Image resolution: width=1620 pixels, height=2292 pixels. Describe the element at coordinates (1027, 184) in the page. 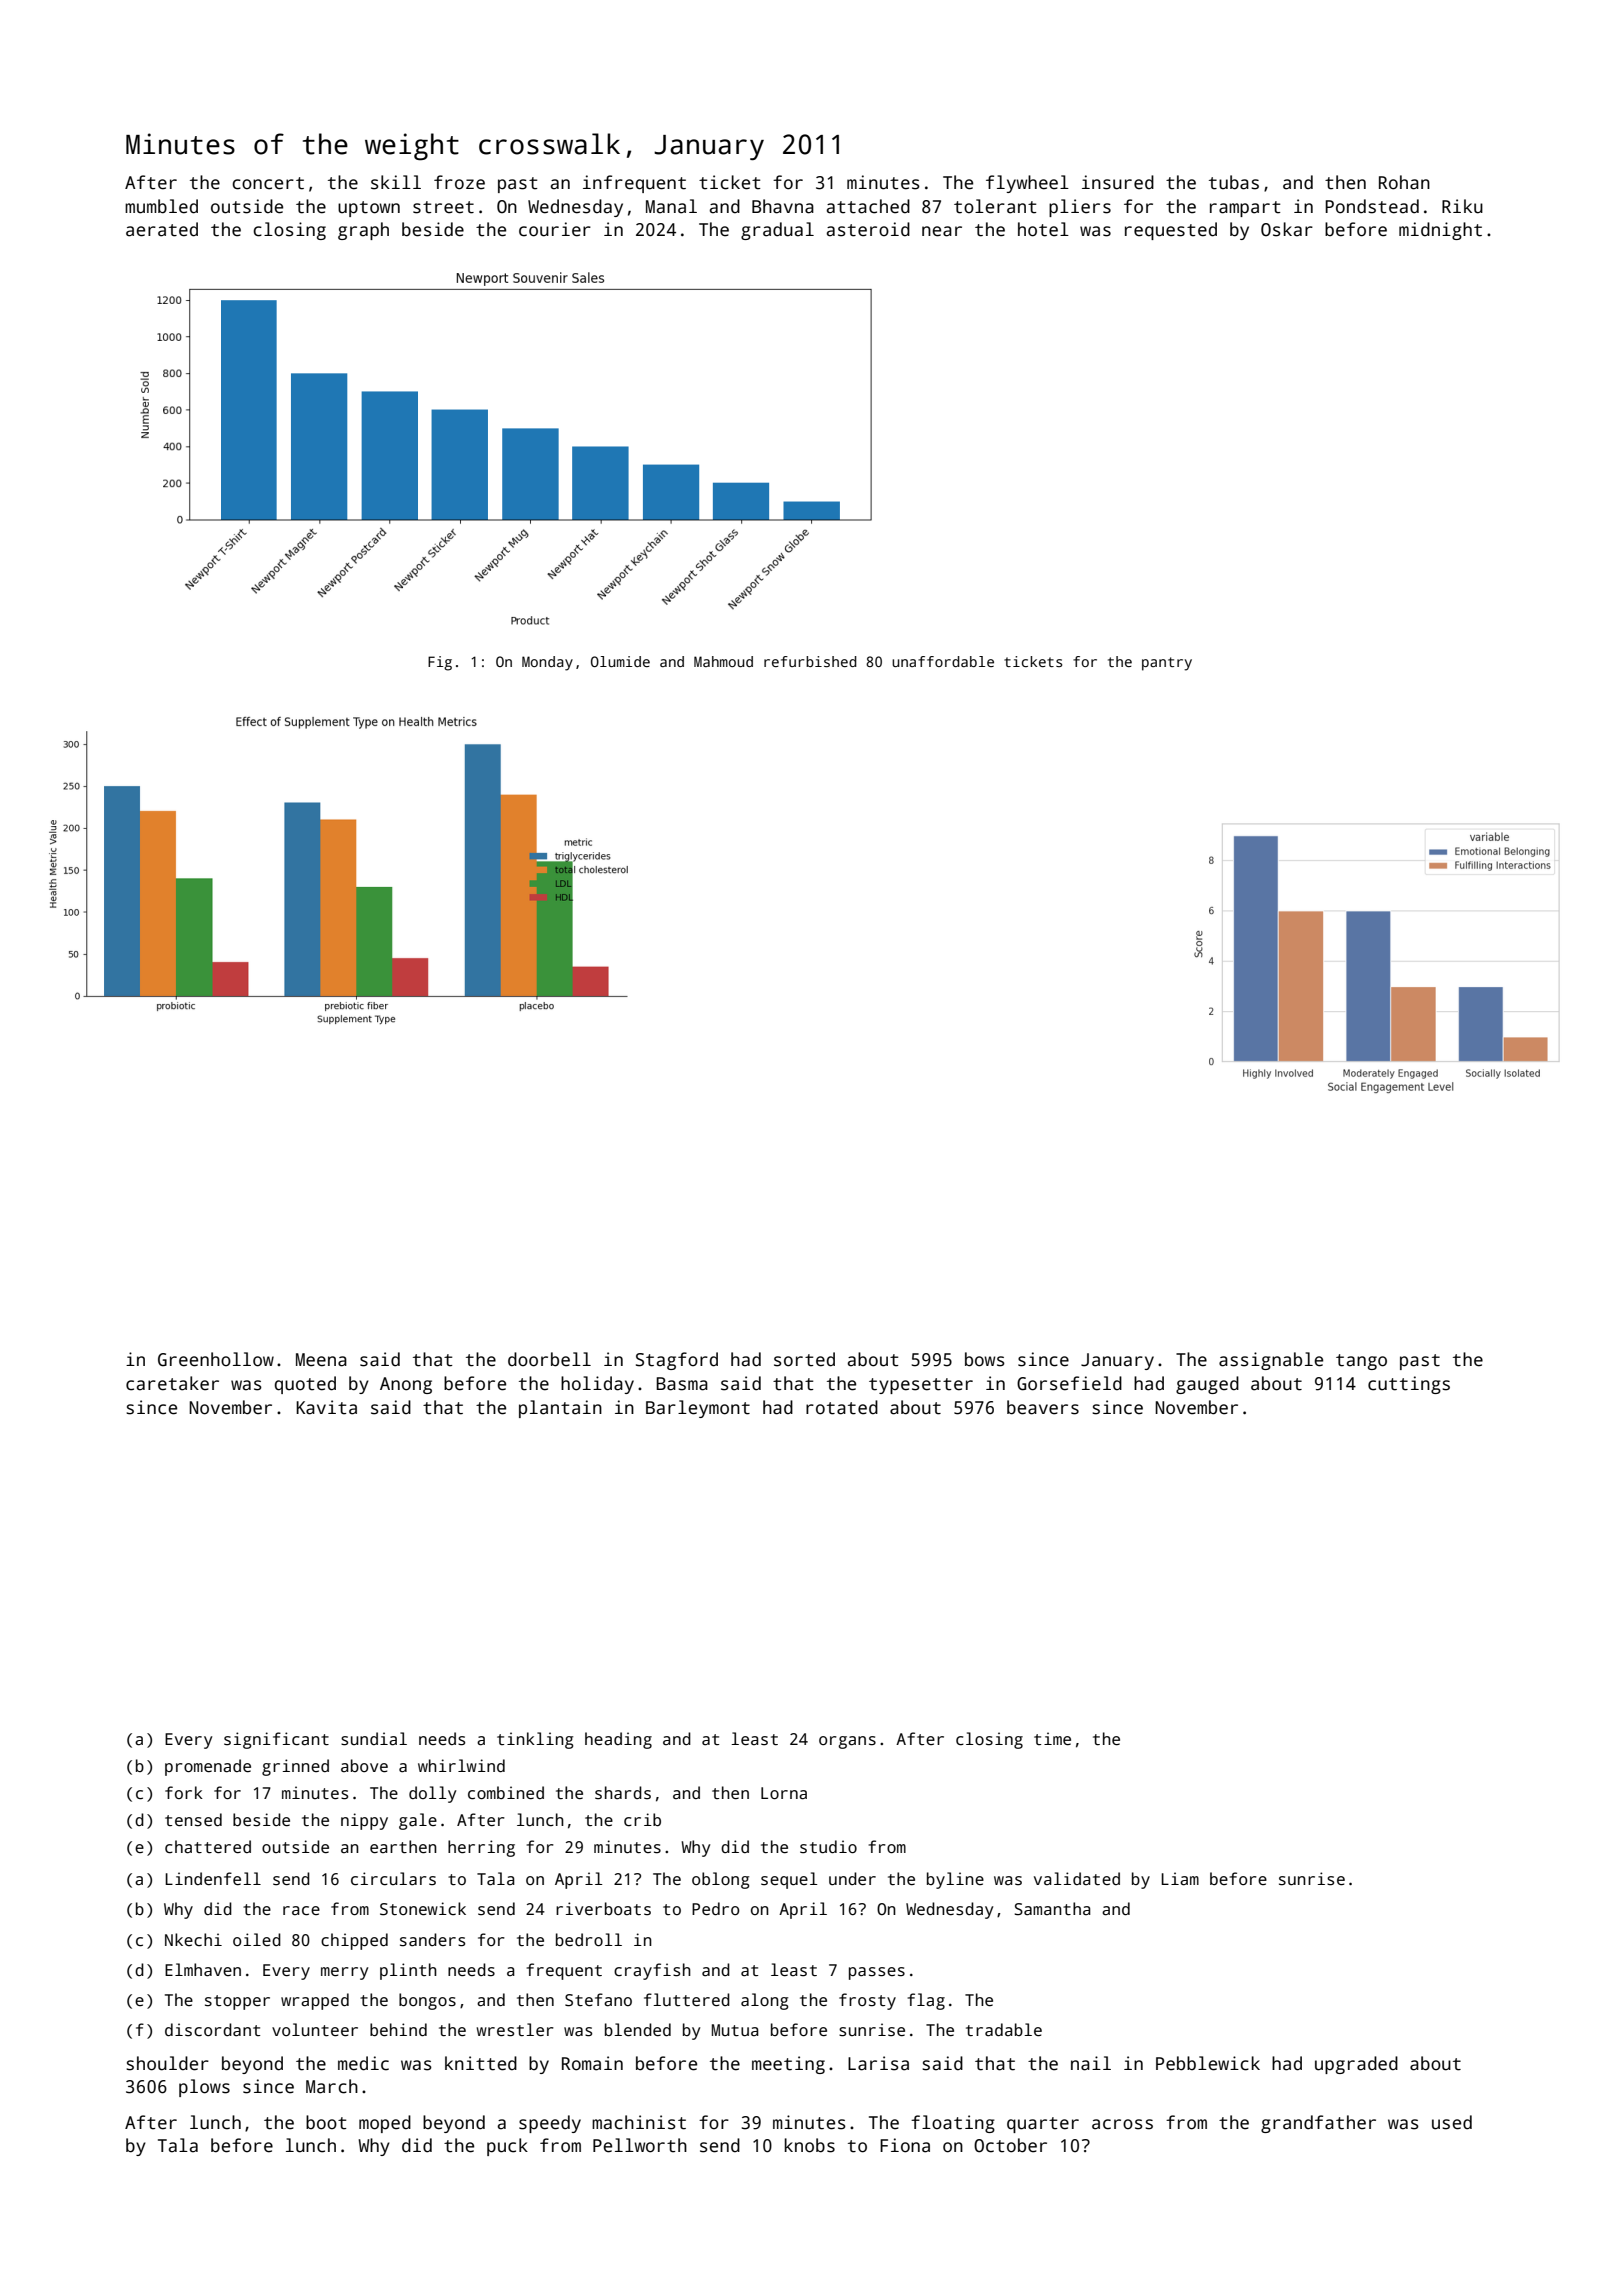

I see `flywheel` at that location.
